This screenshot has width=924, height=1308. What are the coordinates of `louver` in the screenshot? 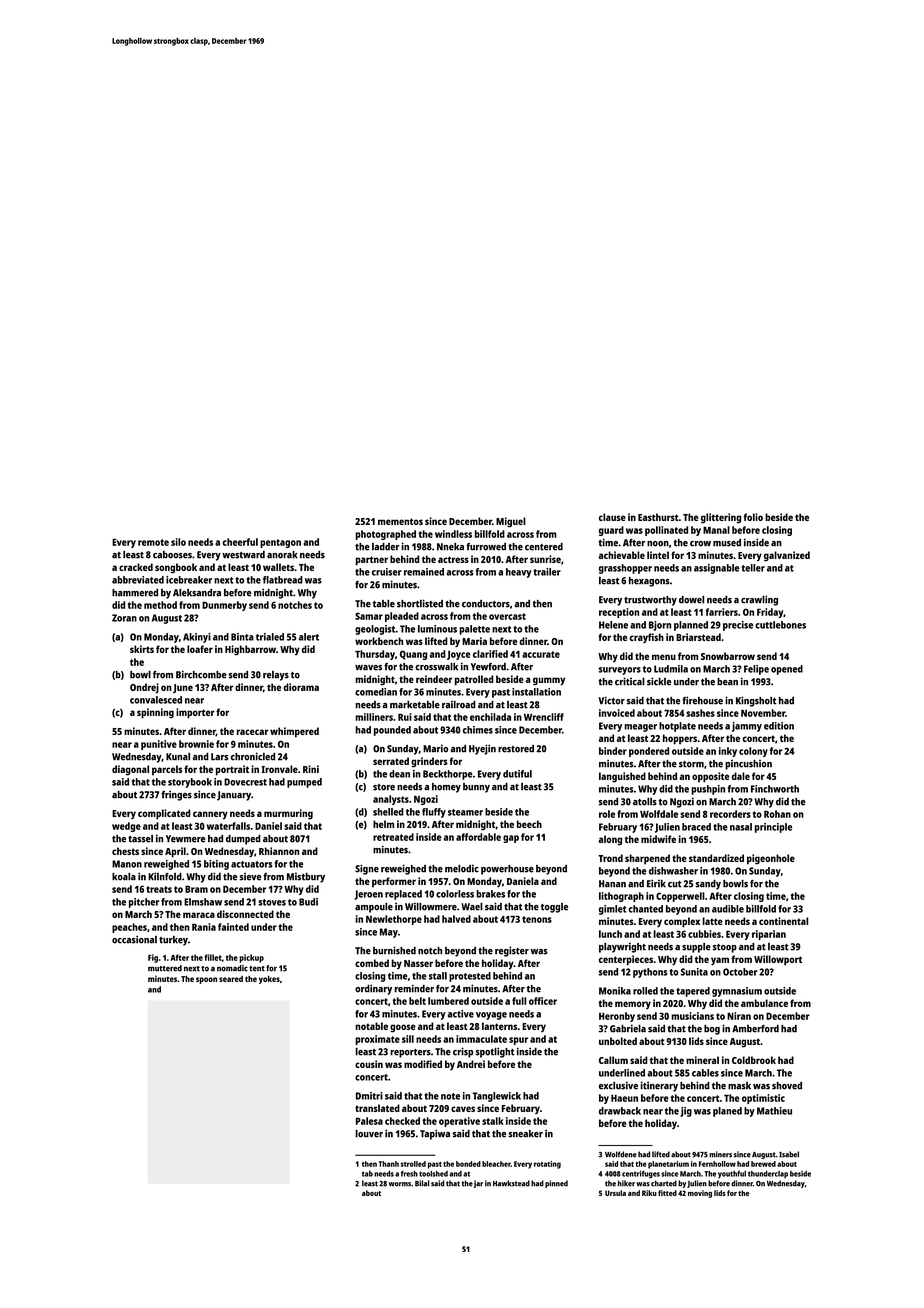 It's located at (369, 1134).
